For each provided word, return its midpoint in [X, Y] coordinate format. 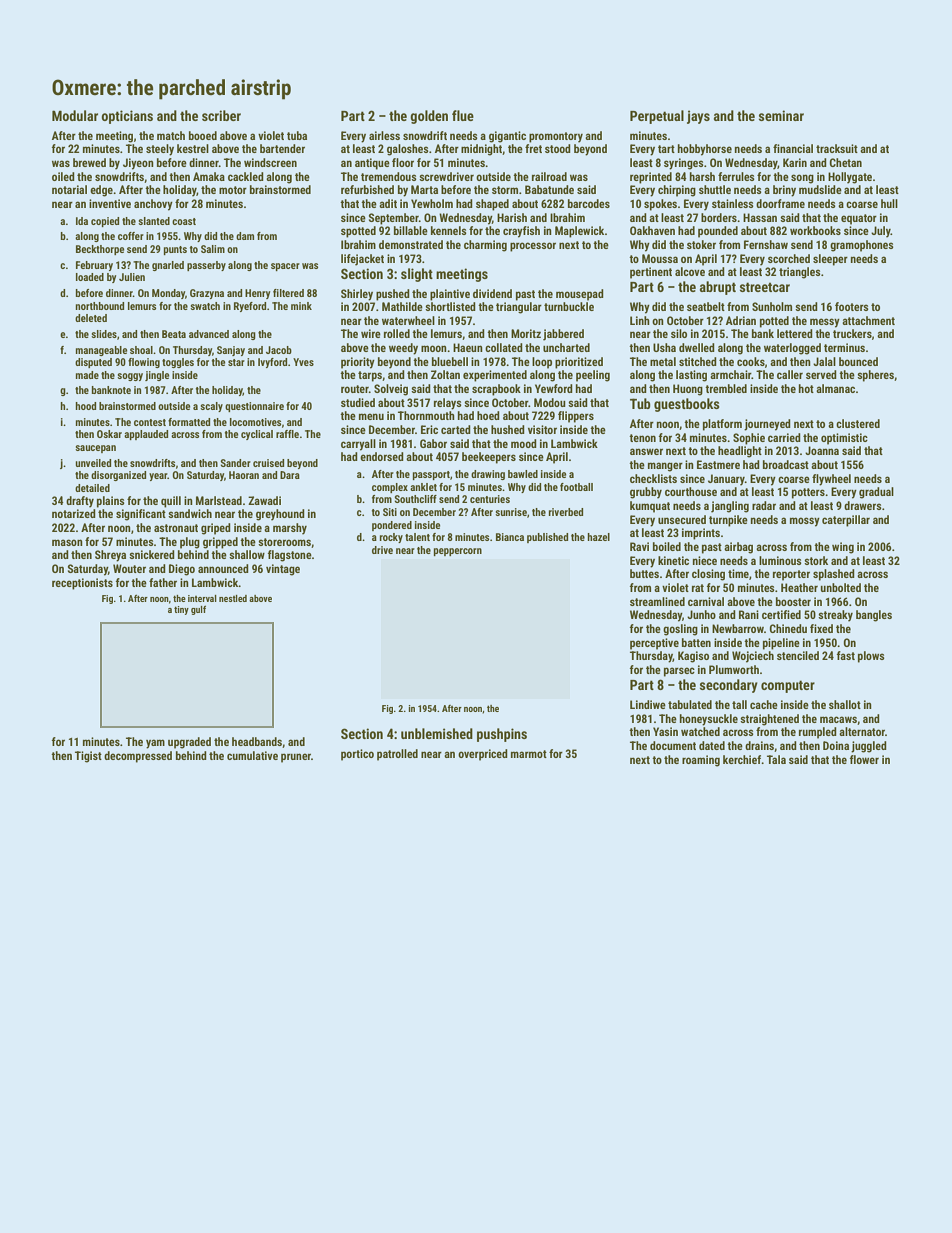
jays [698, 117]
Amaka [209, 176]
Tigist [88, 757]
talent [417, 537]
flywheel [831, 480]
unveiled [93, 463]
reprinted [651, 178]
